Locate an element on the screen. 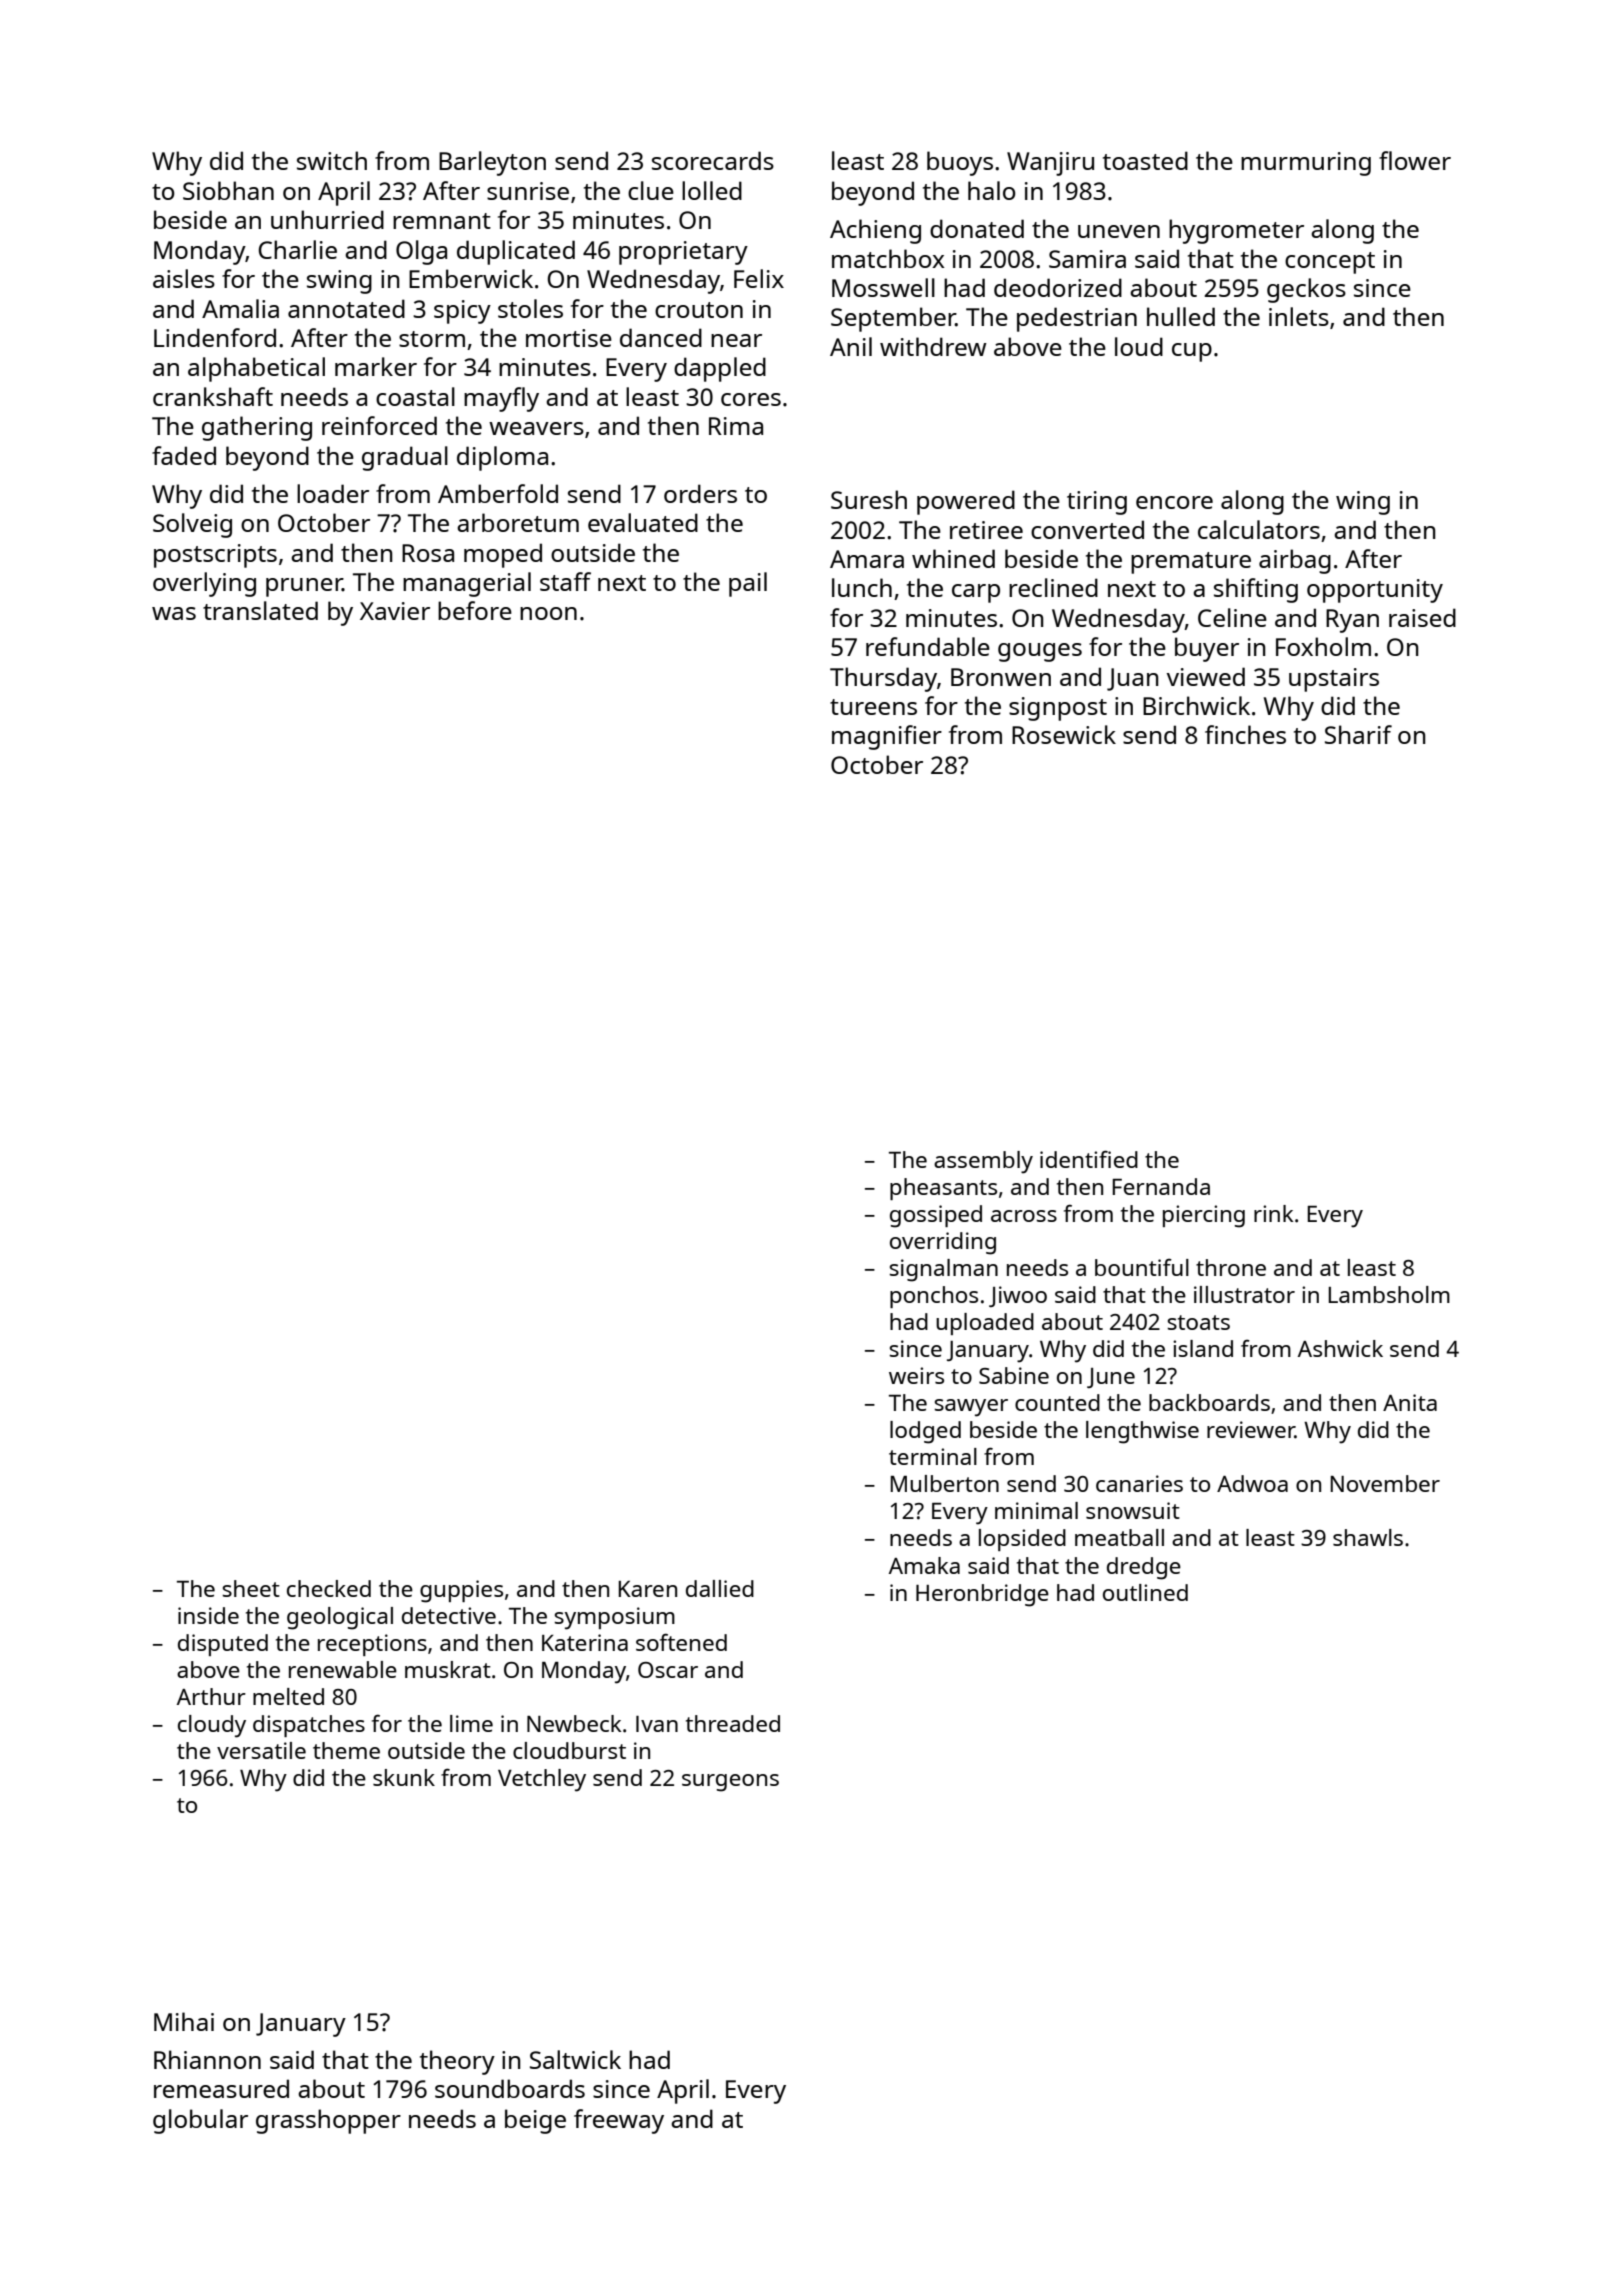 This screenshot has height=2292, width=1620. Thursday is located at coordinates (883, 679).
